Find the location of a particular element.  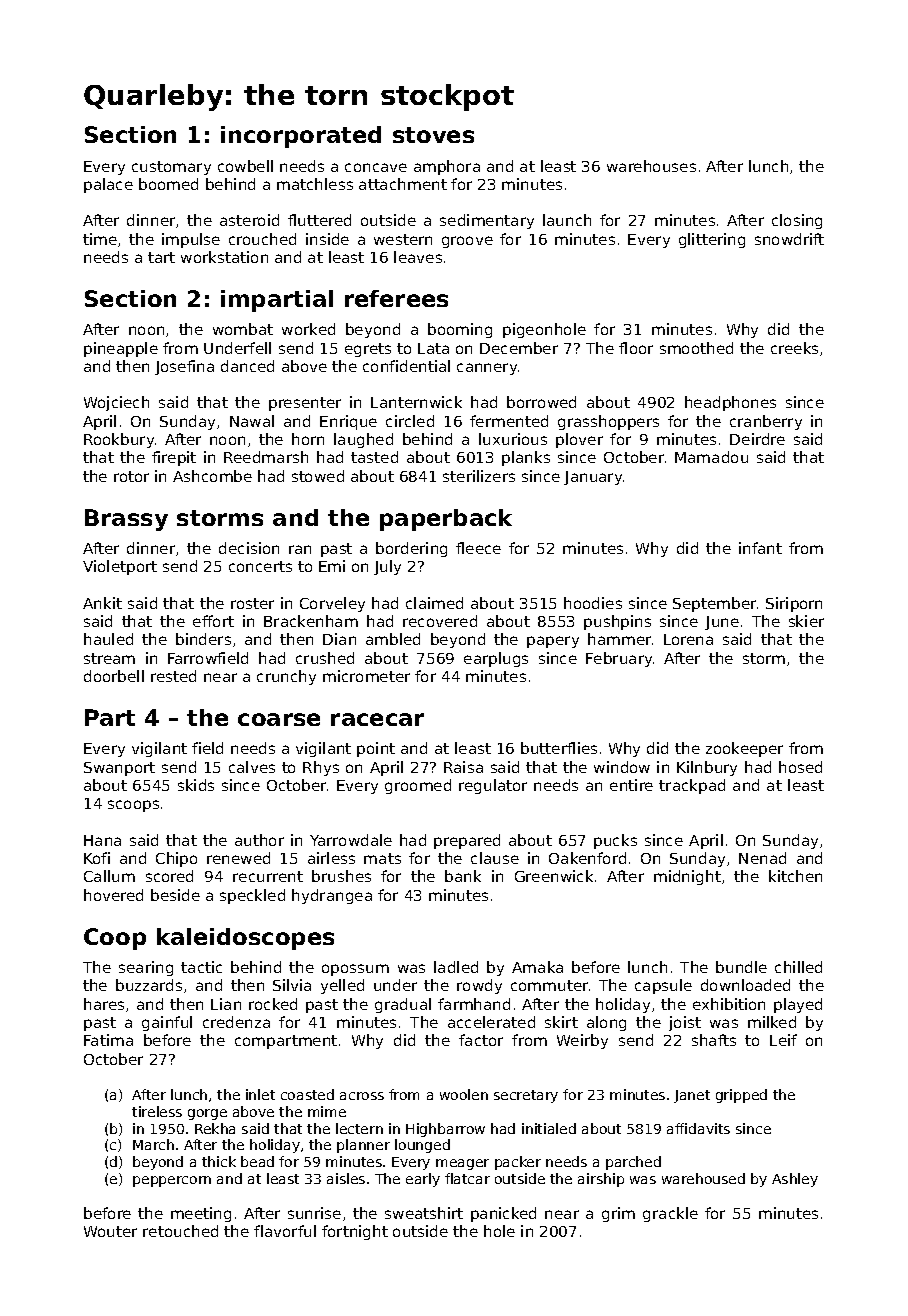

infant is located at coordinates (760, 548).
